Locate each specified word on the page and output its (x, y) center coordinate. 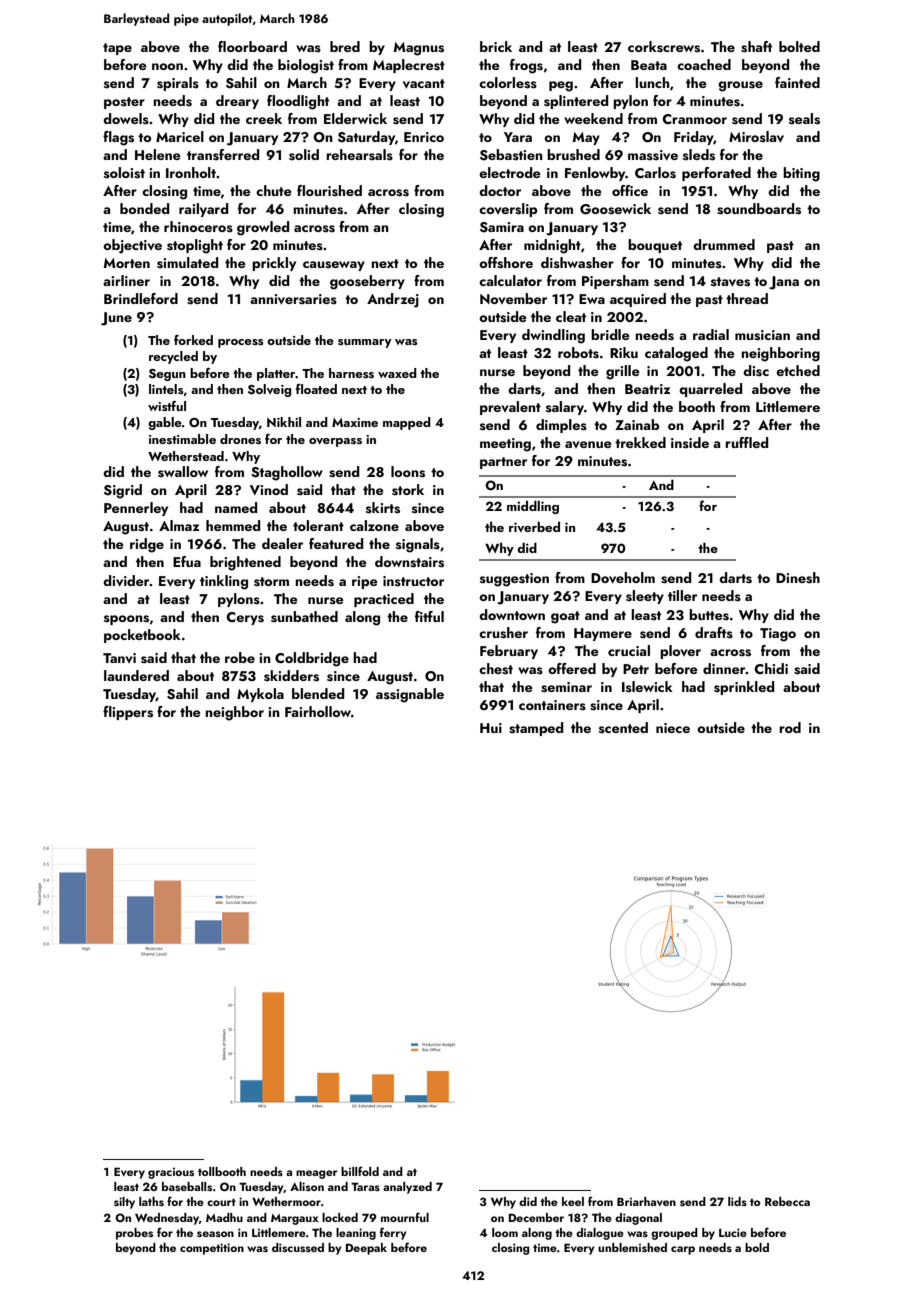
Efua (187, 561)
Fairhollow (318, 711)
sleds (699, 155)
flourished (329, 191)
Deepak (366, 1249)
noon (167, 66)
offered (572, 668)
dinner (724, 668)
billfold (360, 1171)
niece (673, 728)
